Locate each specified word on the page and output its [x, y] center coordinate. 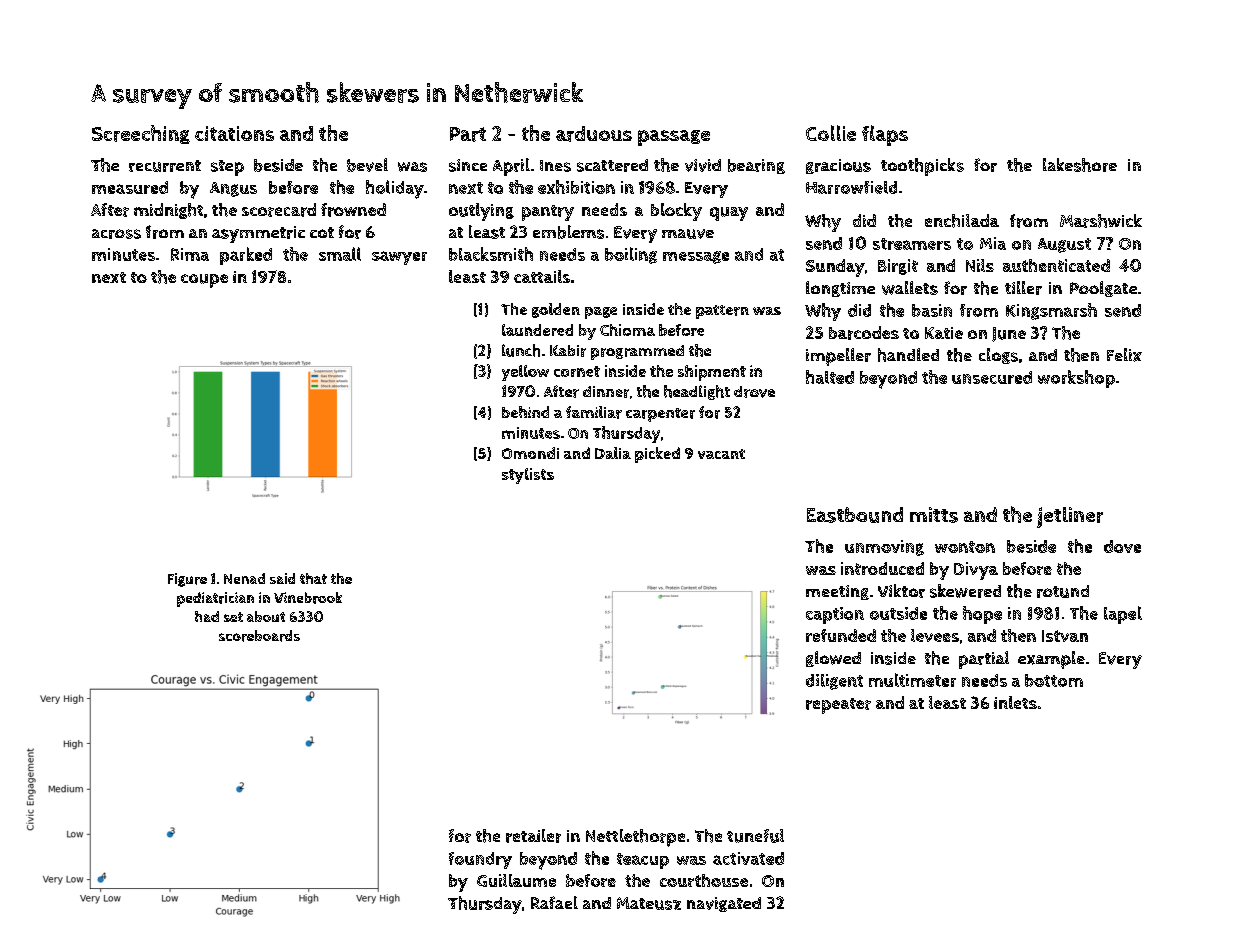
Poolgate [1103, 289]
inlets [1015, 702]
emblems [568, 232]
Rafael [554, 902]
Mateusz [649, 903]
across [116, 234]
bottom [1054, 680]
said [282, 578]
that [313, 578]
